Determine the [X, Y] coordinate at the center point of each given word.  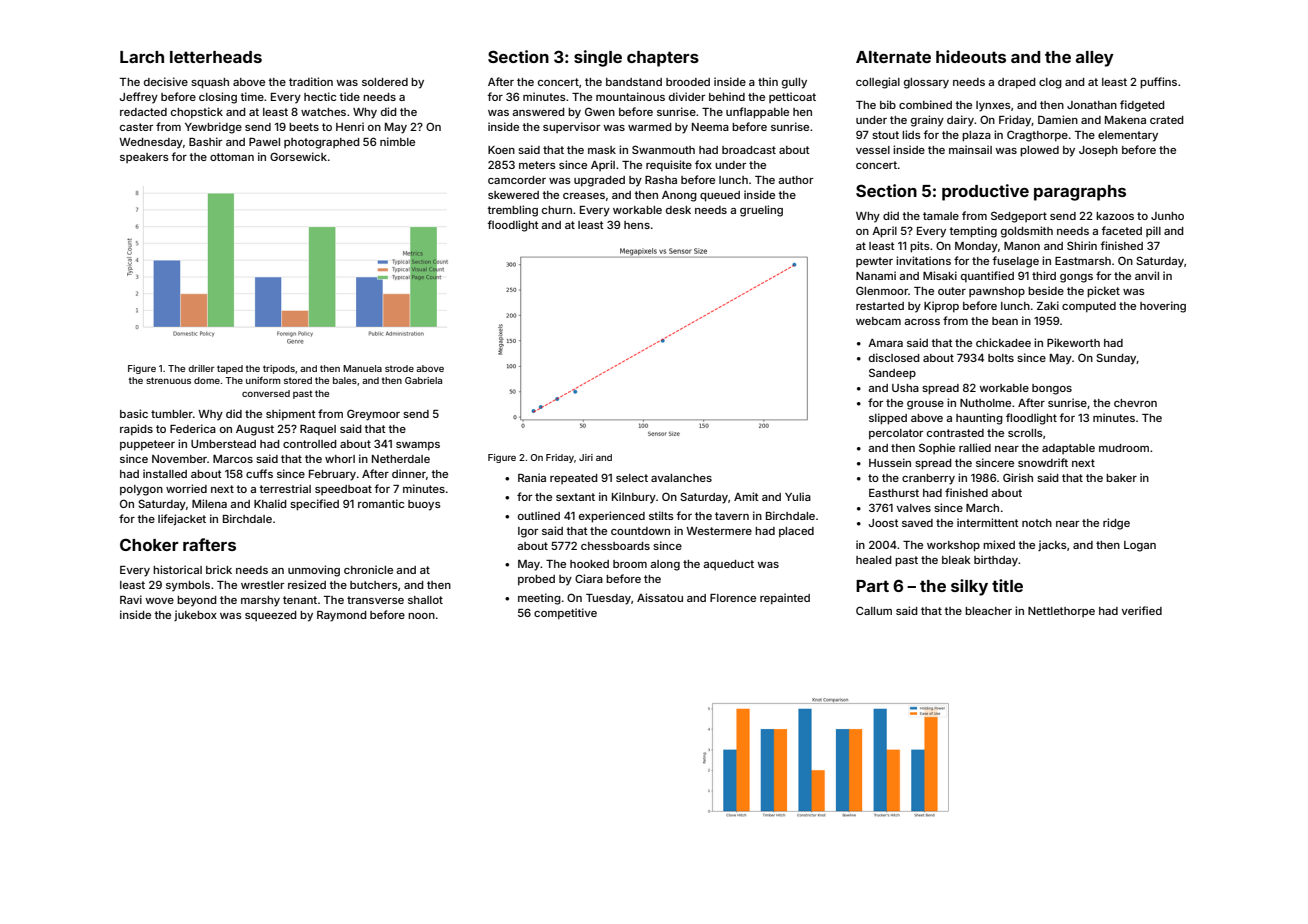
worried [186, 488]
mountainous [630, 96]
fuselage [1015, 262]
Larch [142, 57]
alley [1095, 59]
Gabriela [423, 380]
